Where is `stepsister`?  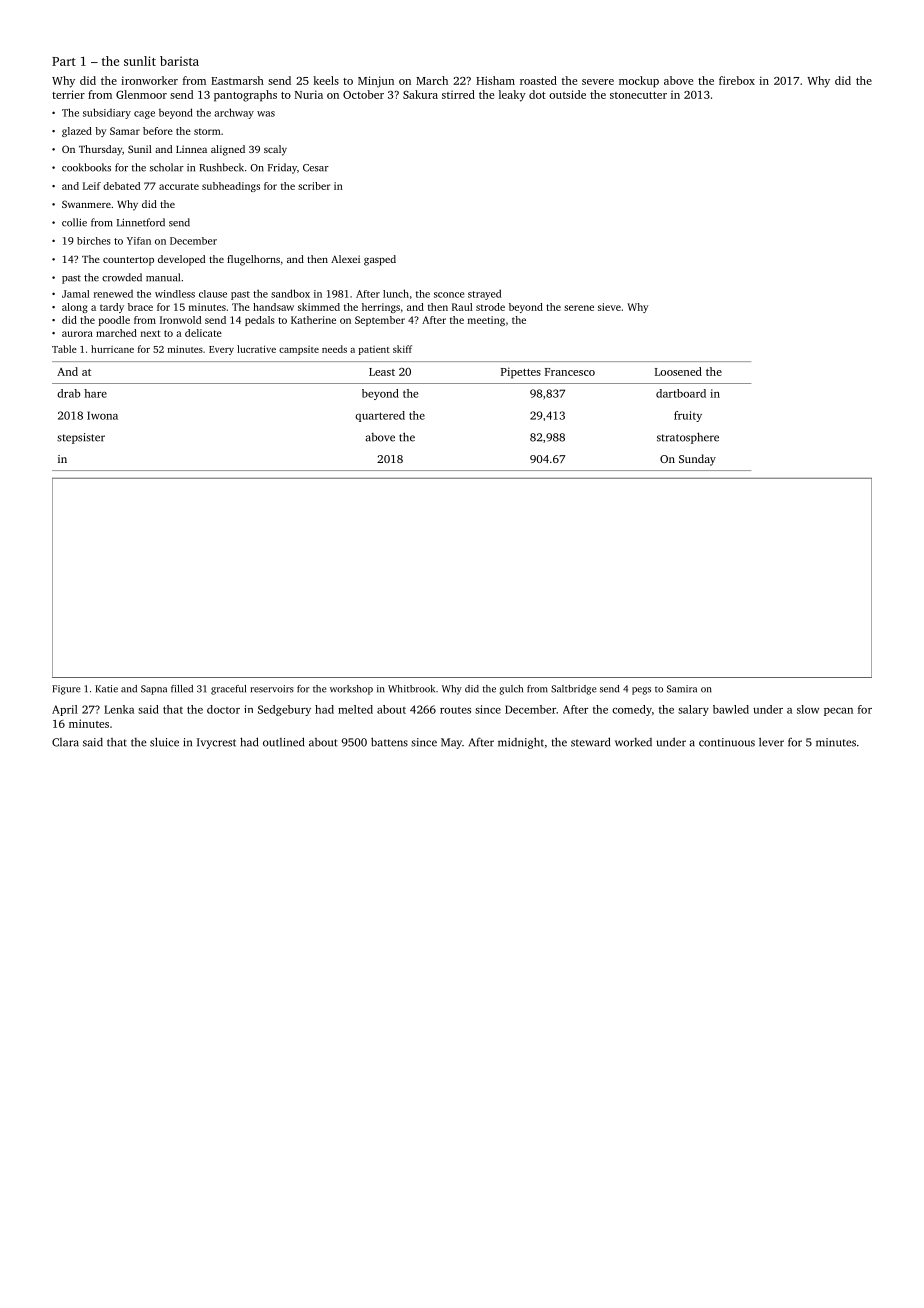
stepsister is located at coordinates (81, 438).
